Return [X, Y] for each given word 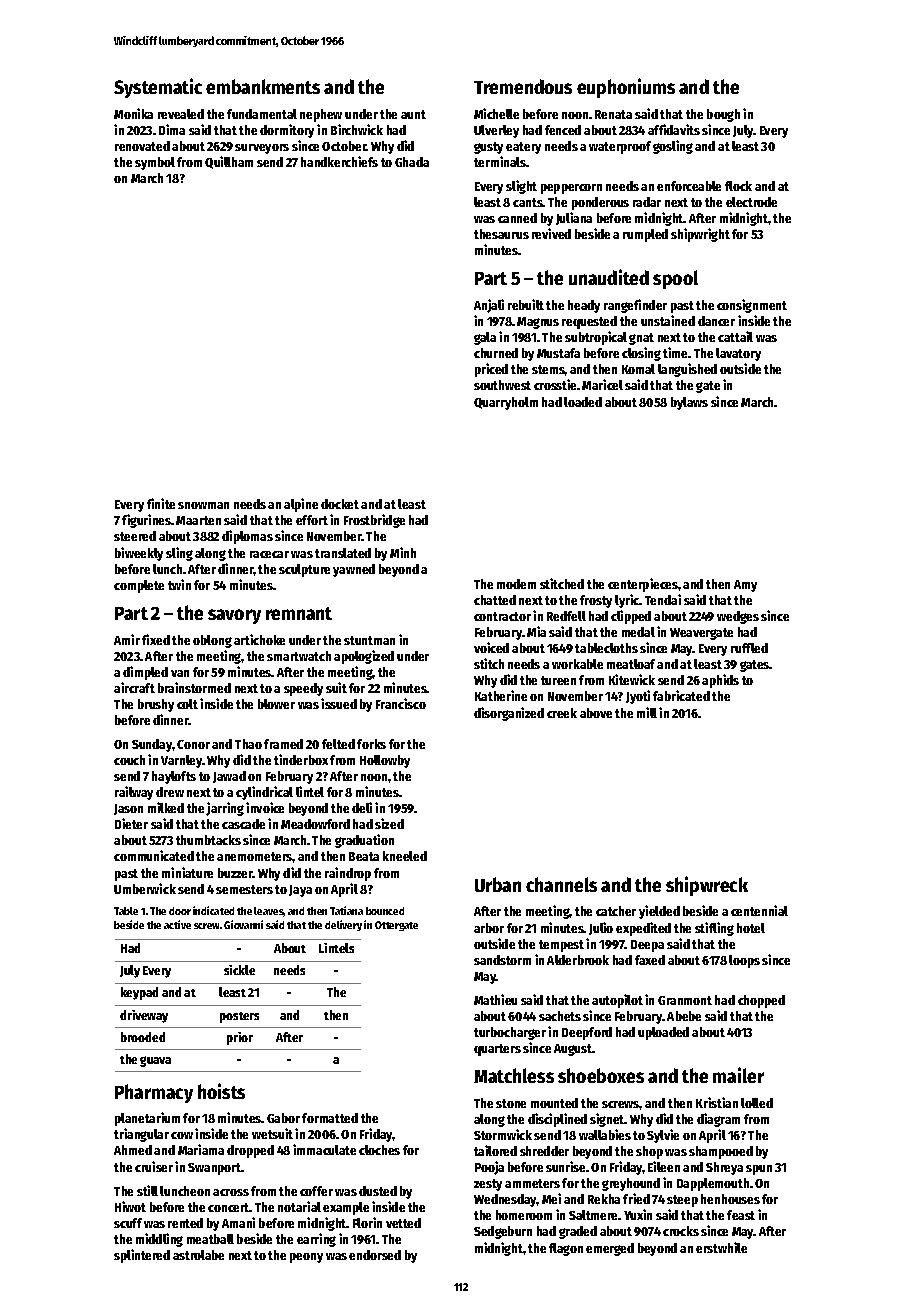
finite [161, 503]
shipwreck [707, 886]
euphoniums [626, 88]
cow [182, 1135]
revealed [181, 114]
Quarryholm [506, 403]
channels [561, 884]
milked [166, 807]
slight [521, 187]
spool [675, 279]
